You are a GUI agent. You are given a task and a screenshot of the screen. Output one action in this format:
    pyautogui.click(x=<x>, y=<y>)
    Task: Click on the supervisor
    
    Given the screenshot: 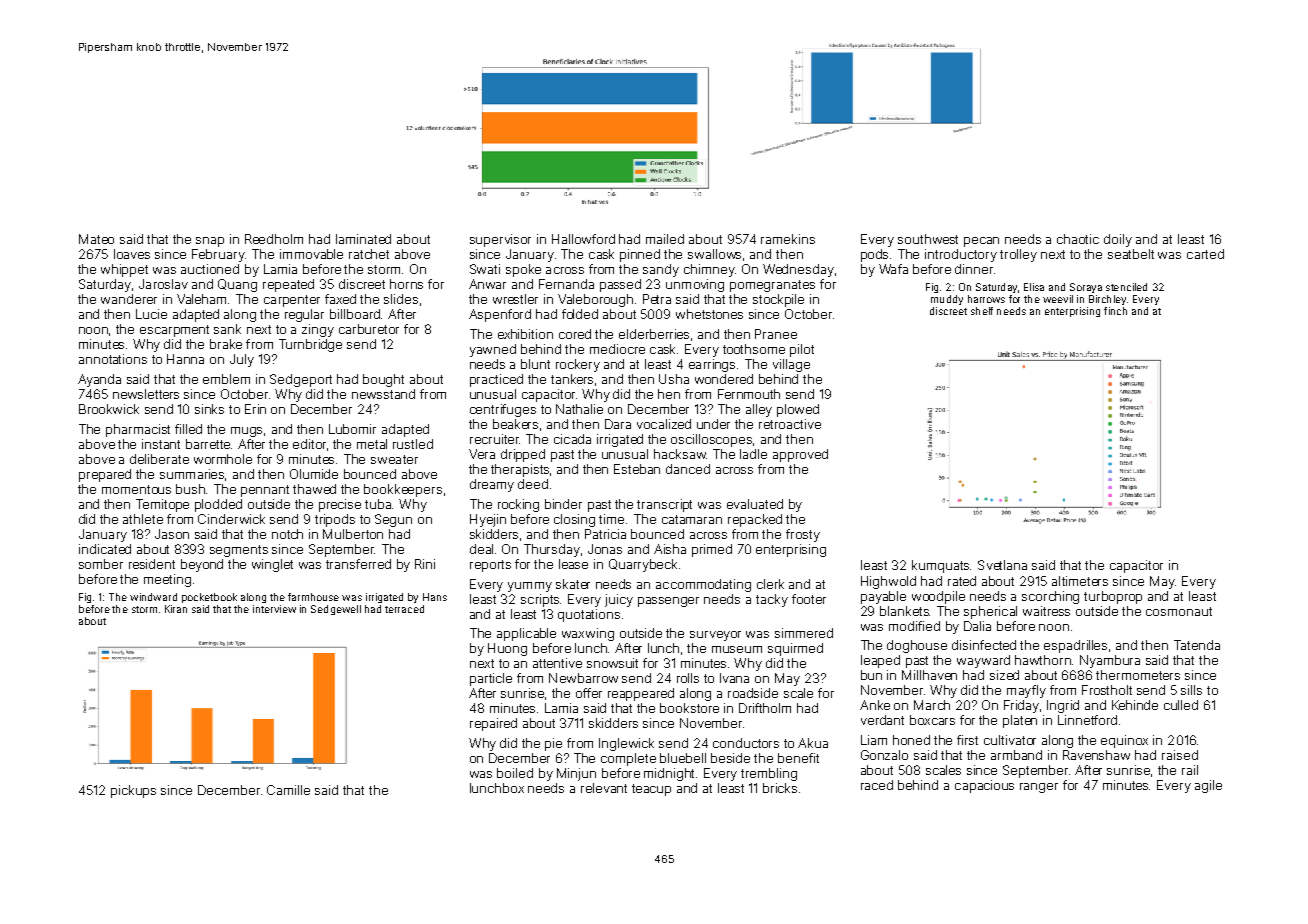 What is the action you would take?
    pyautogui.click(x=500, y=240)
